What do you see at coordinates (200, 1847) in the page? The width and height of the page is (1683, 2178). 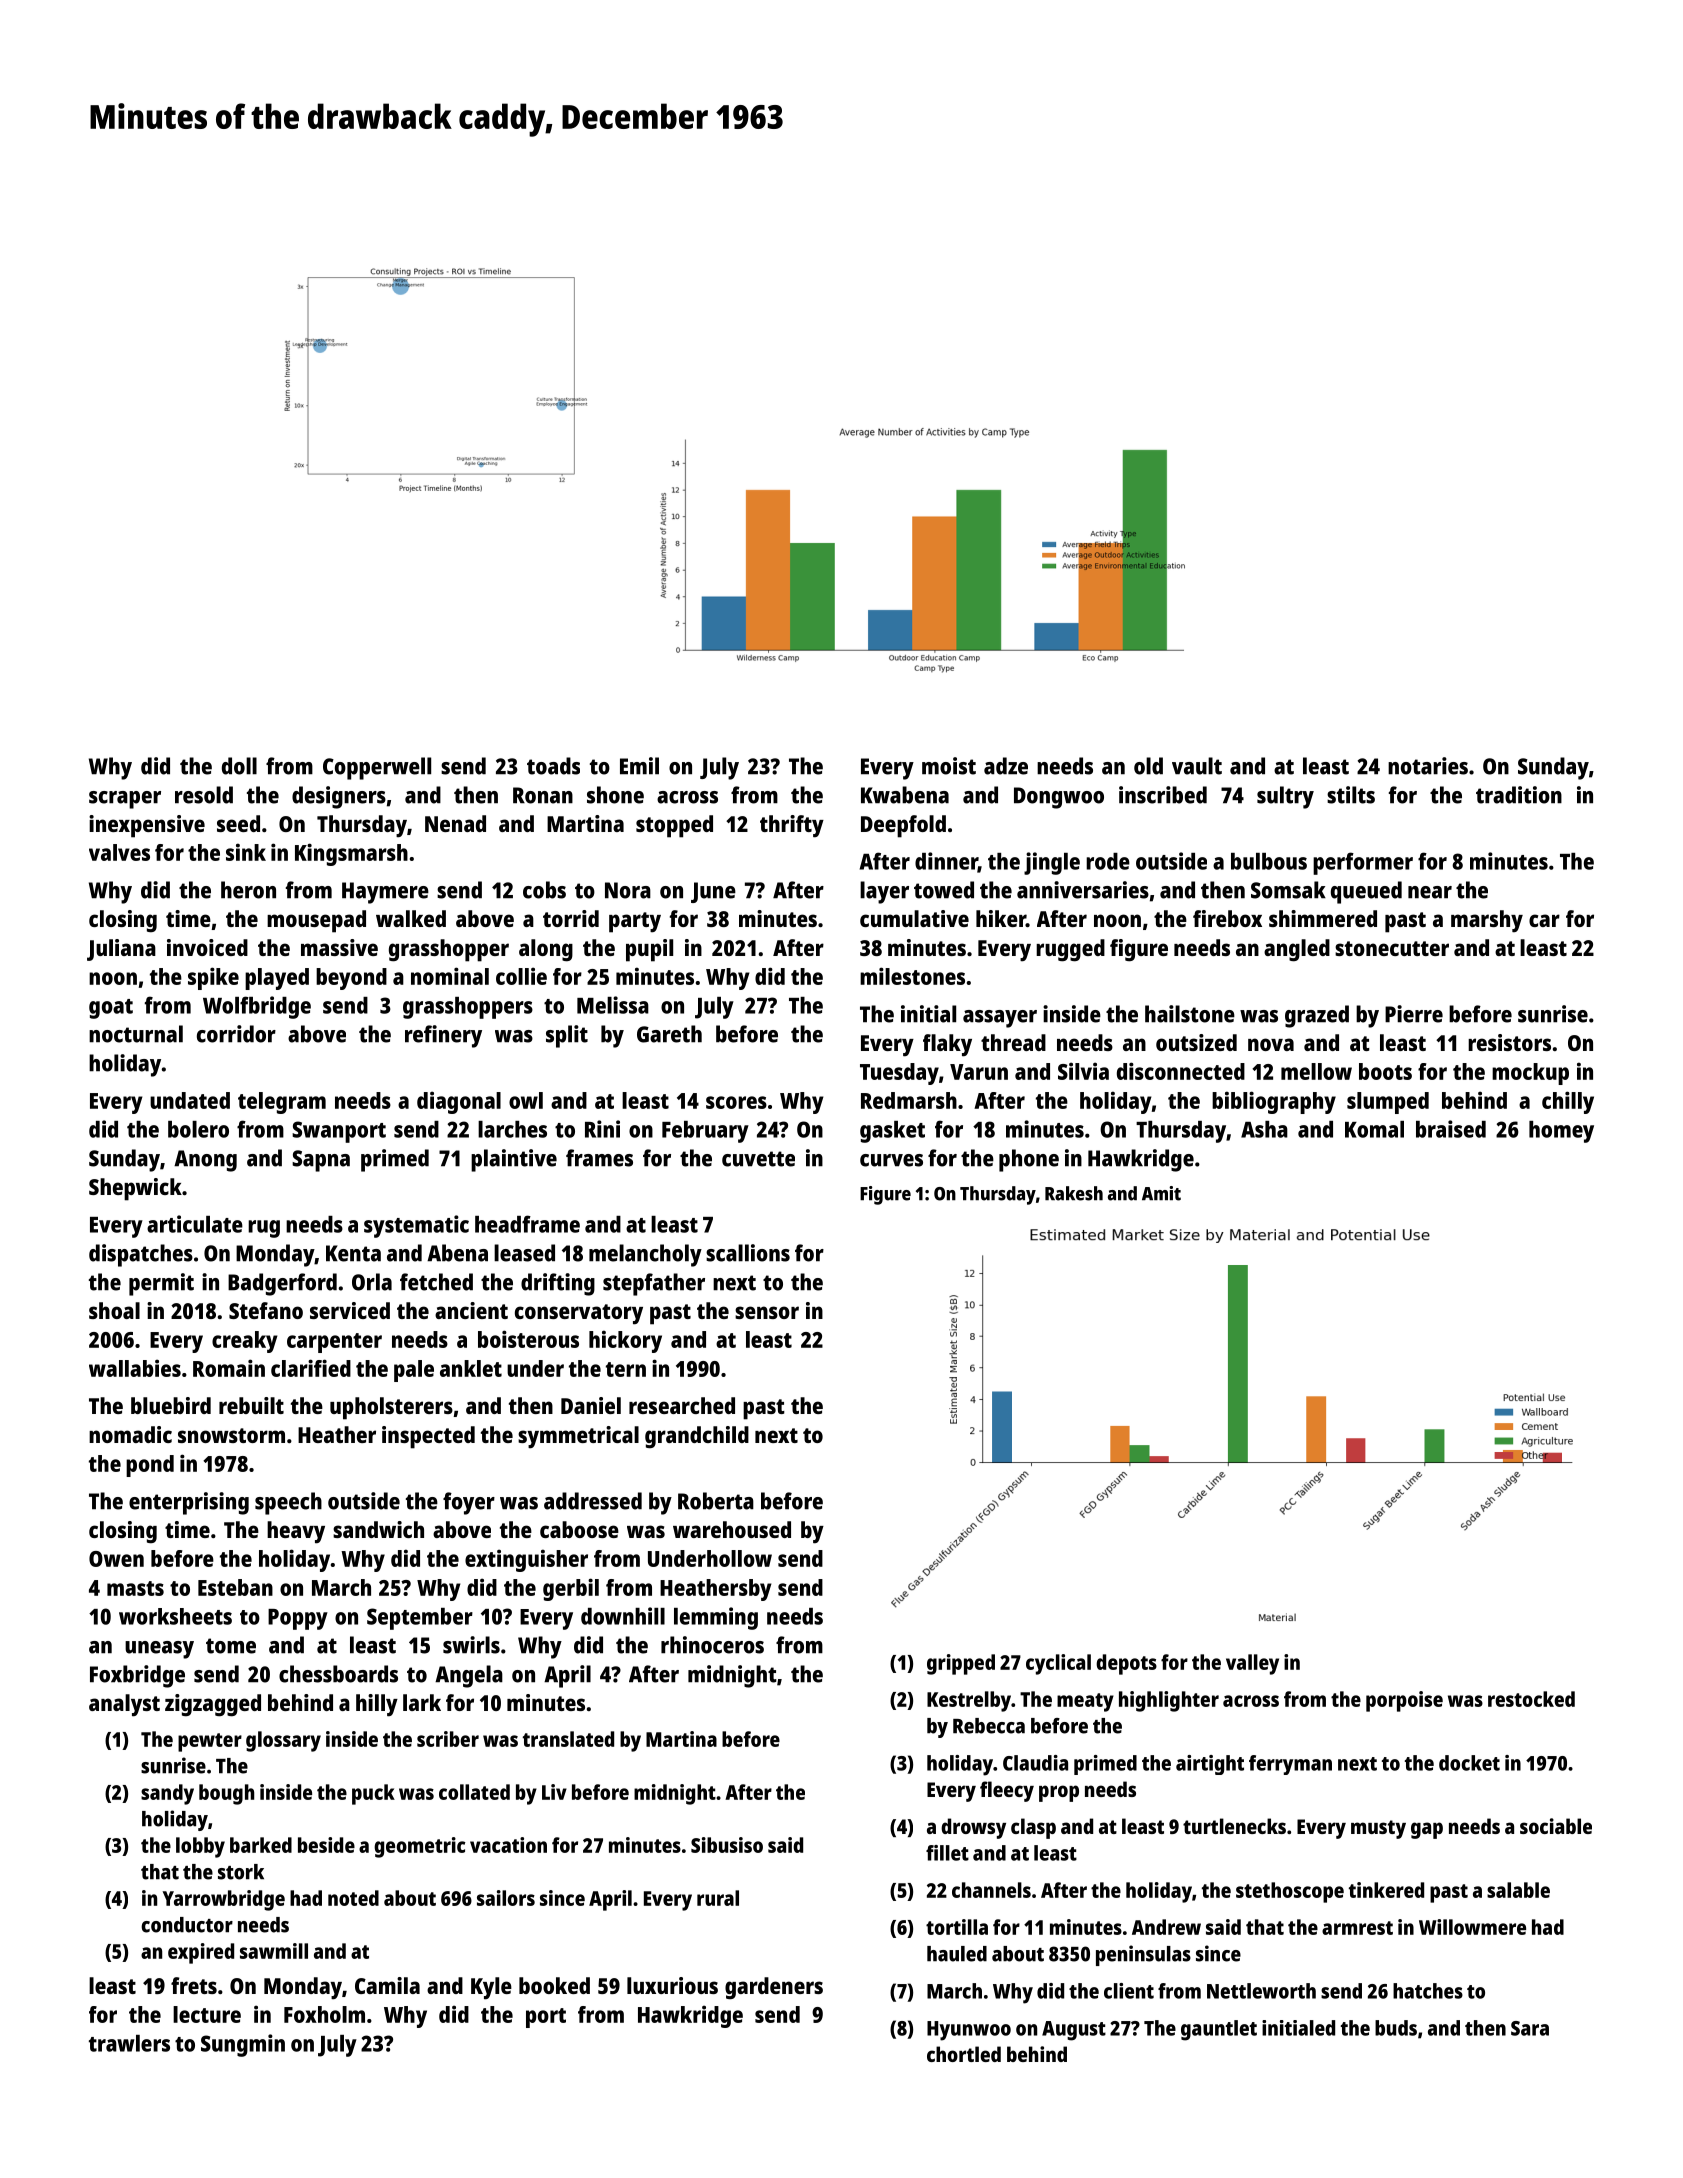 I see `lobby` at bounding box center [200, 1847].
